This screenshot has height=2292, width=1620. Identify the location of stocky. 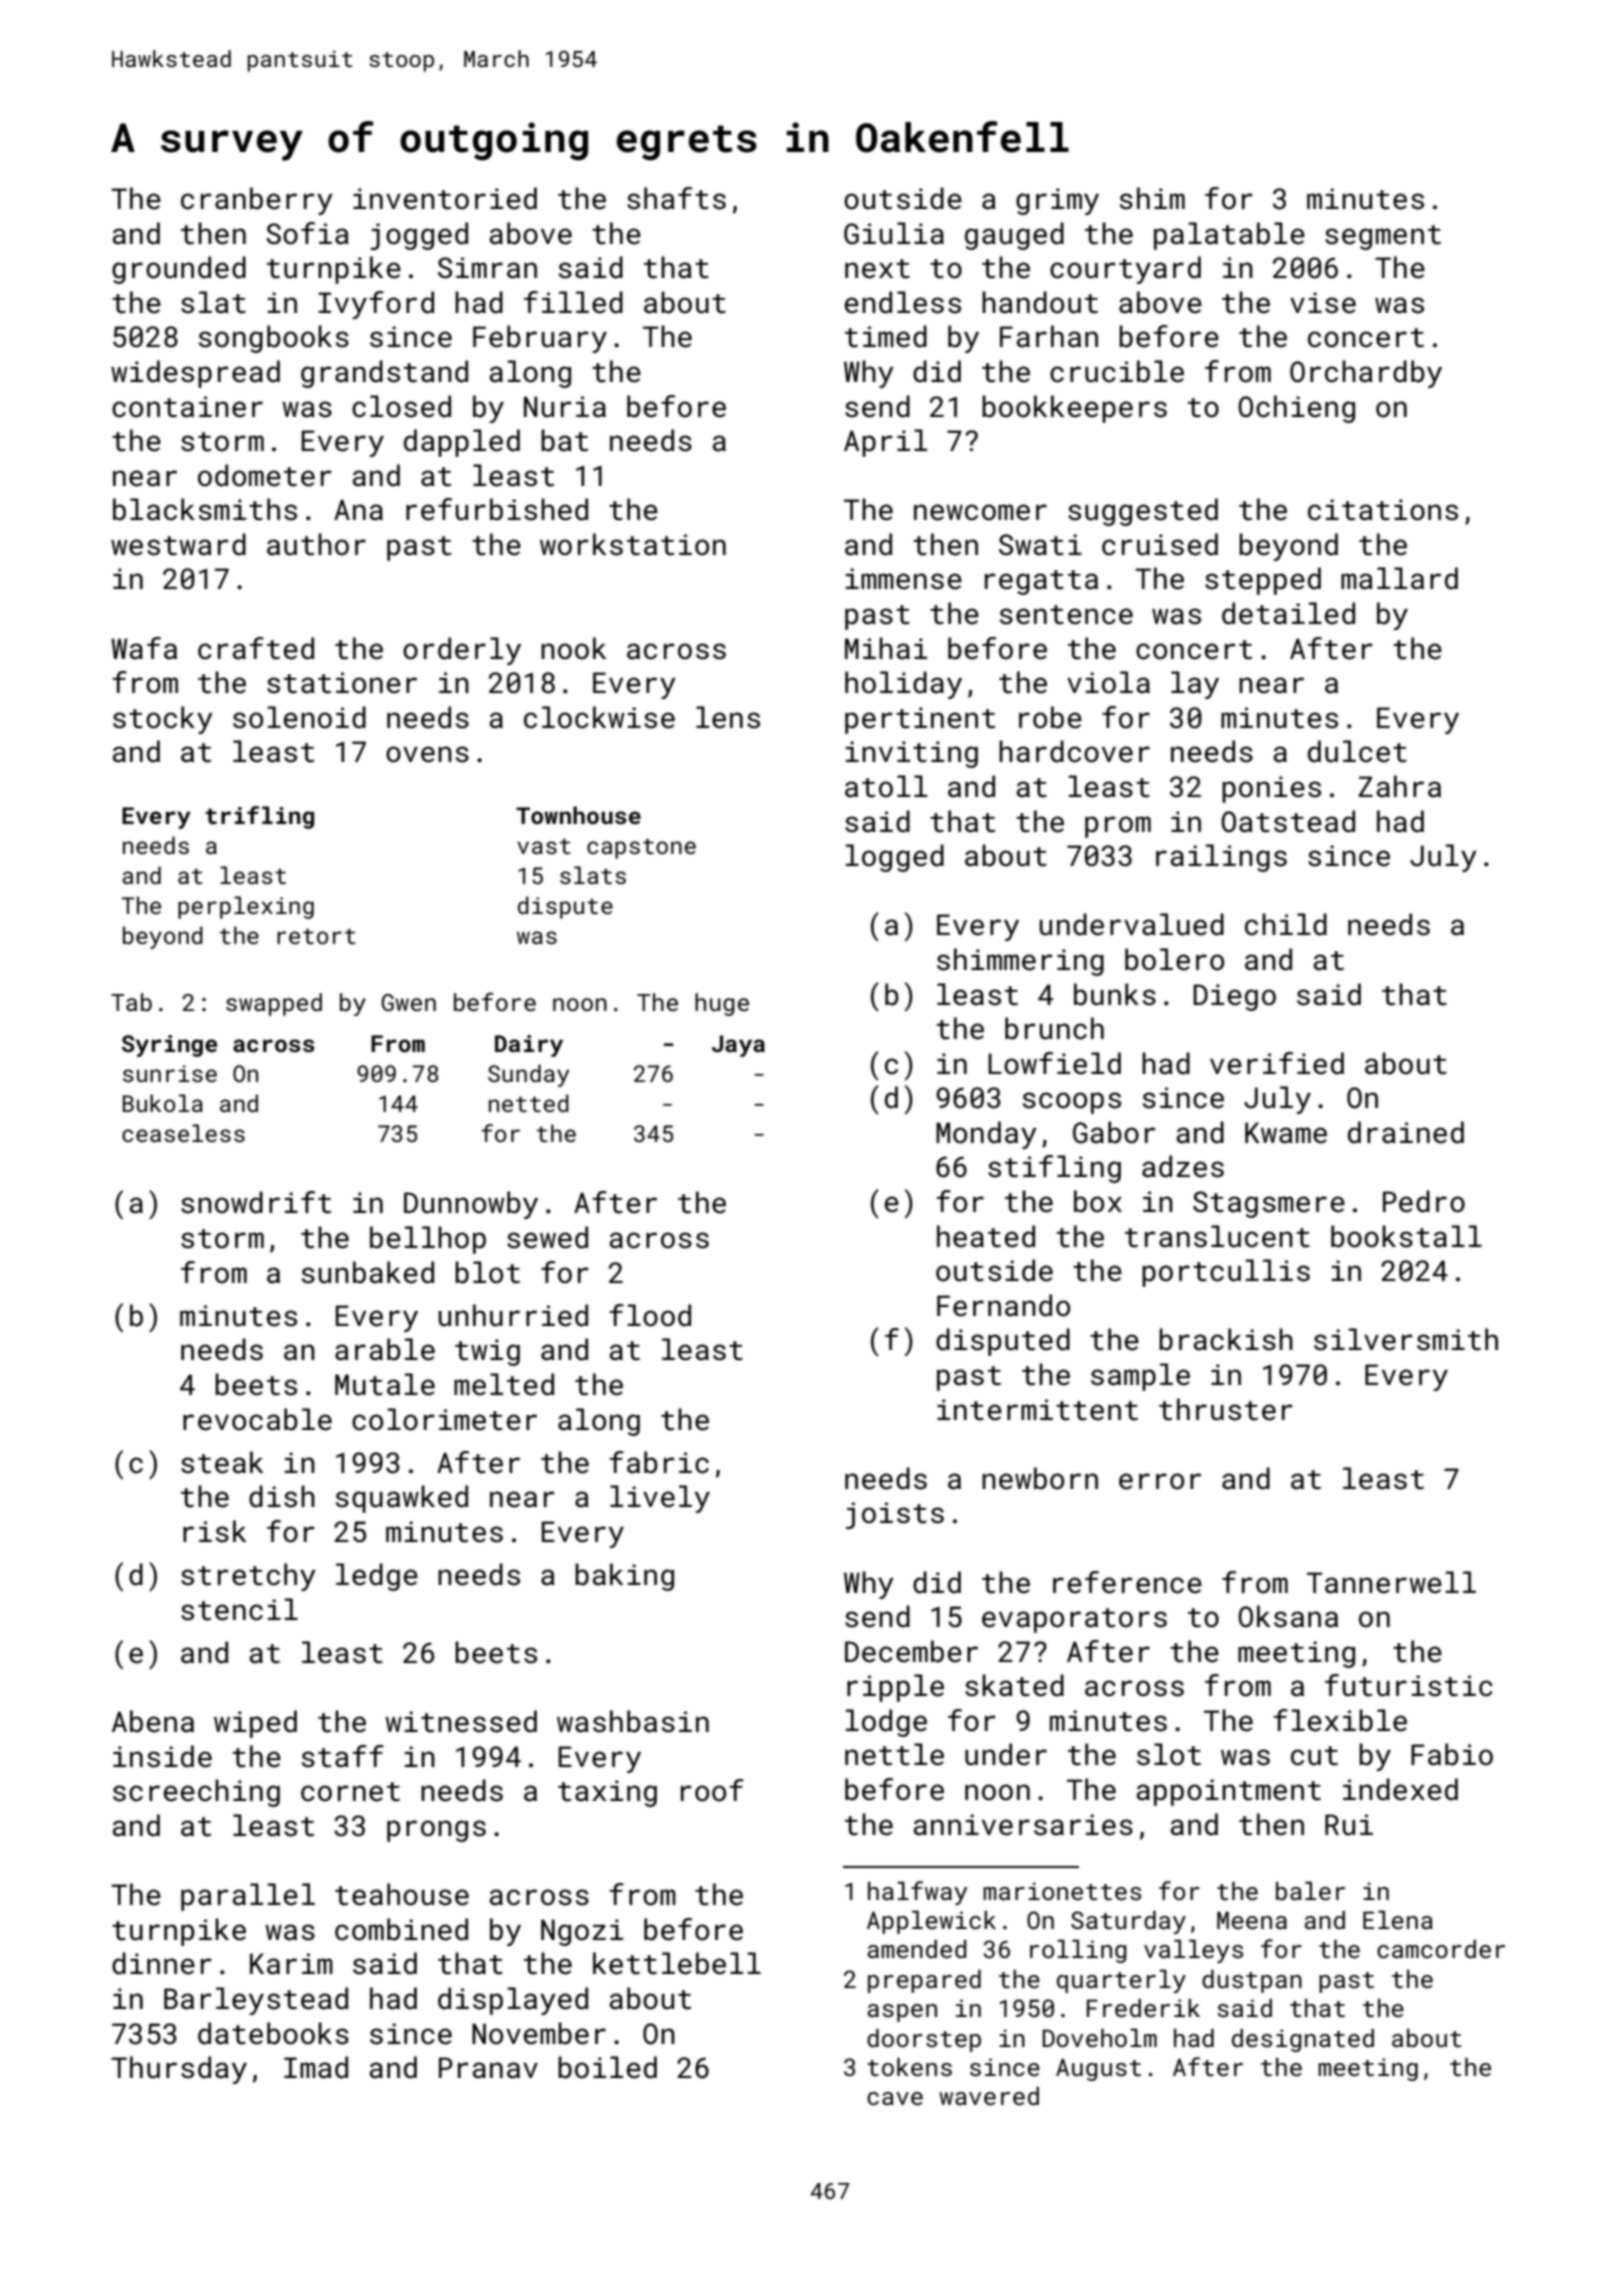
(163, 720).
